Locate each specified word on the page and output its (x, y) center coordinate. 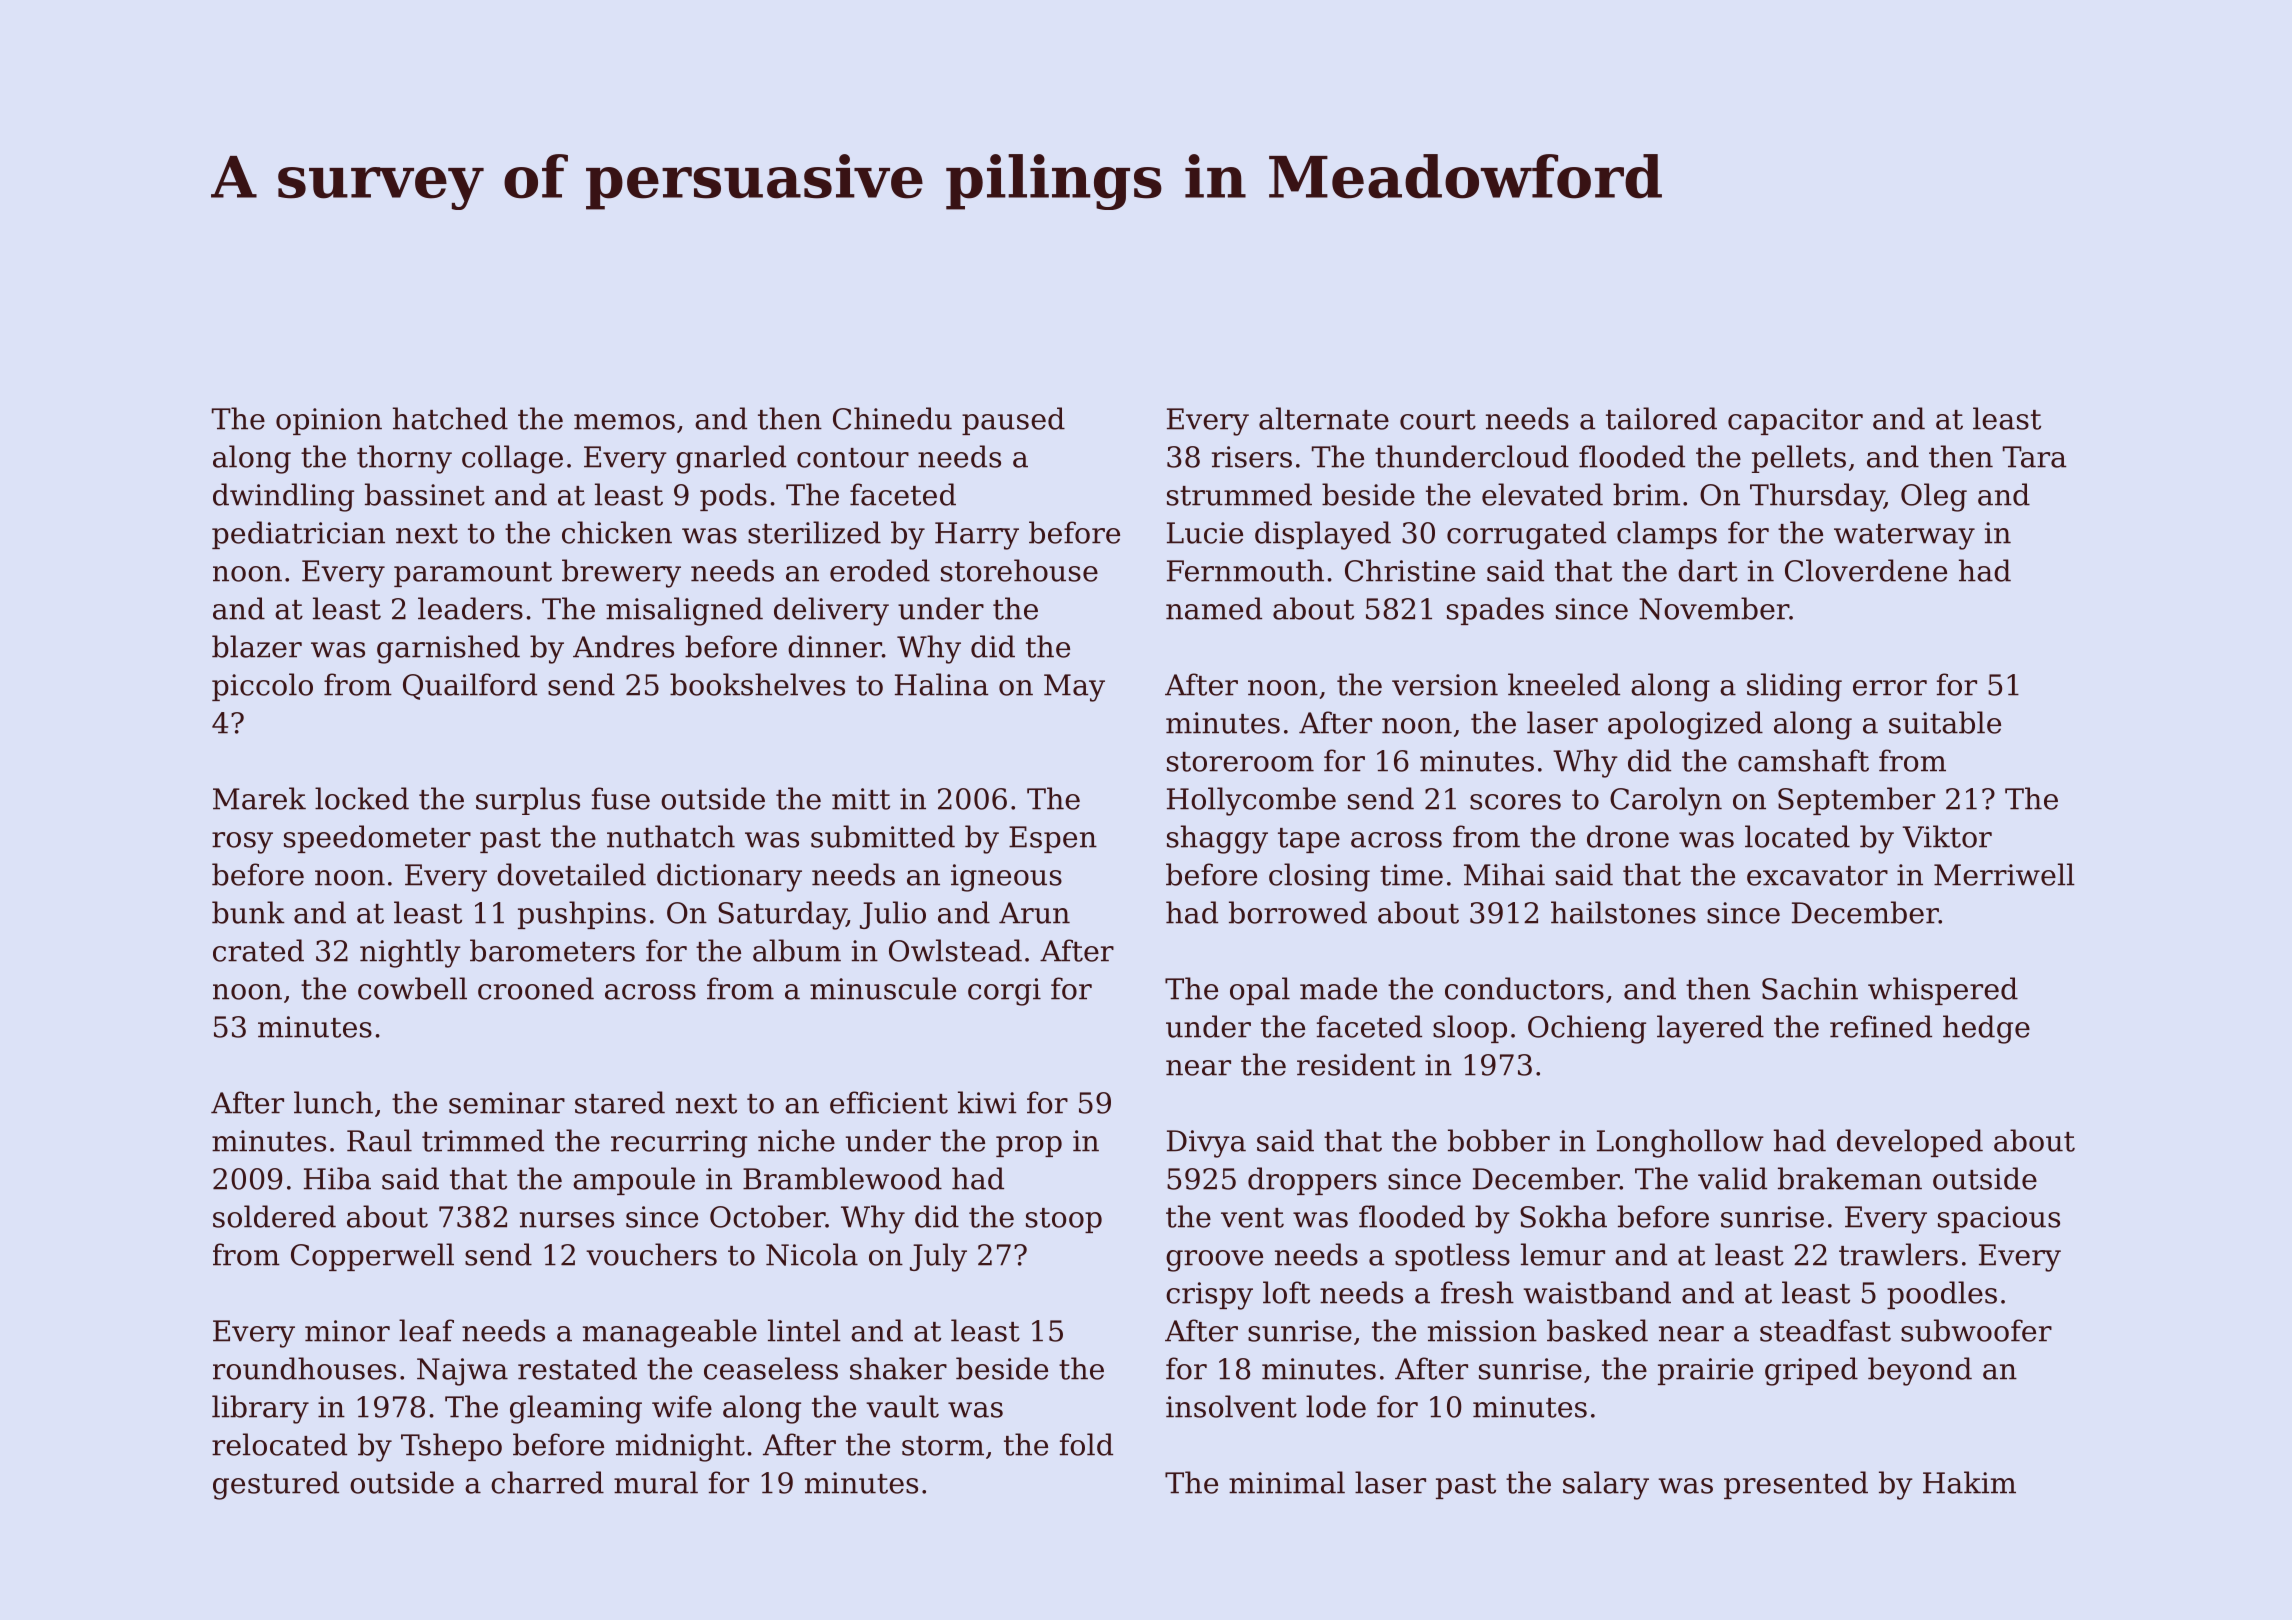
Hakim (1969, 1482)
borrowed (1298, 912)
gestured (276, 1485)
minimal (1287, 1482)
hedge (1986, 1029)
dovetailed (571, 874)
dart (1708, 570)
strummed (1239, 494)
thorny (404, 459)
